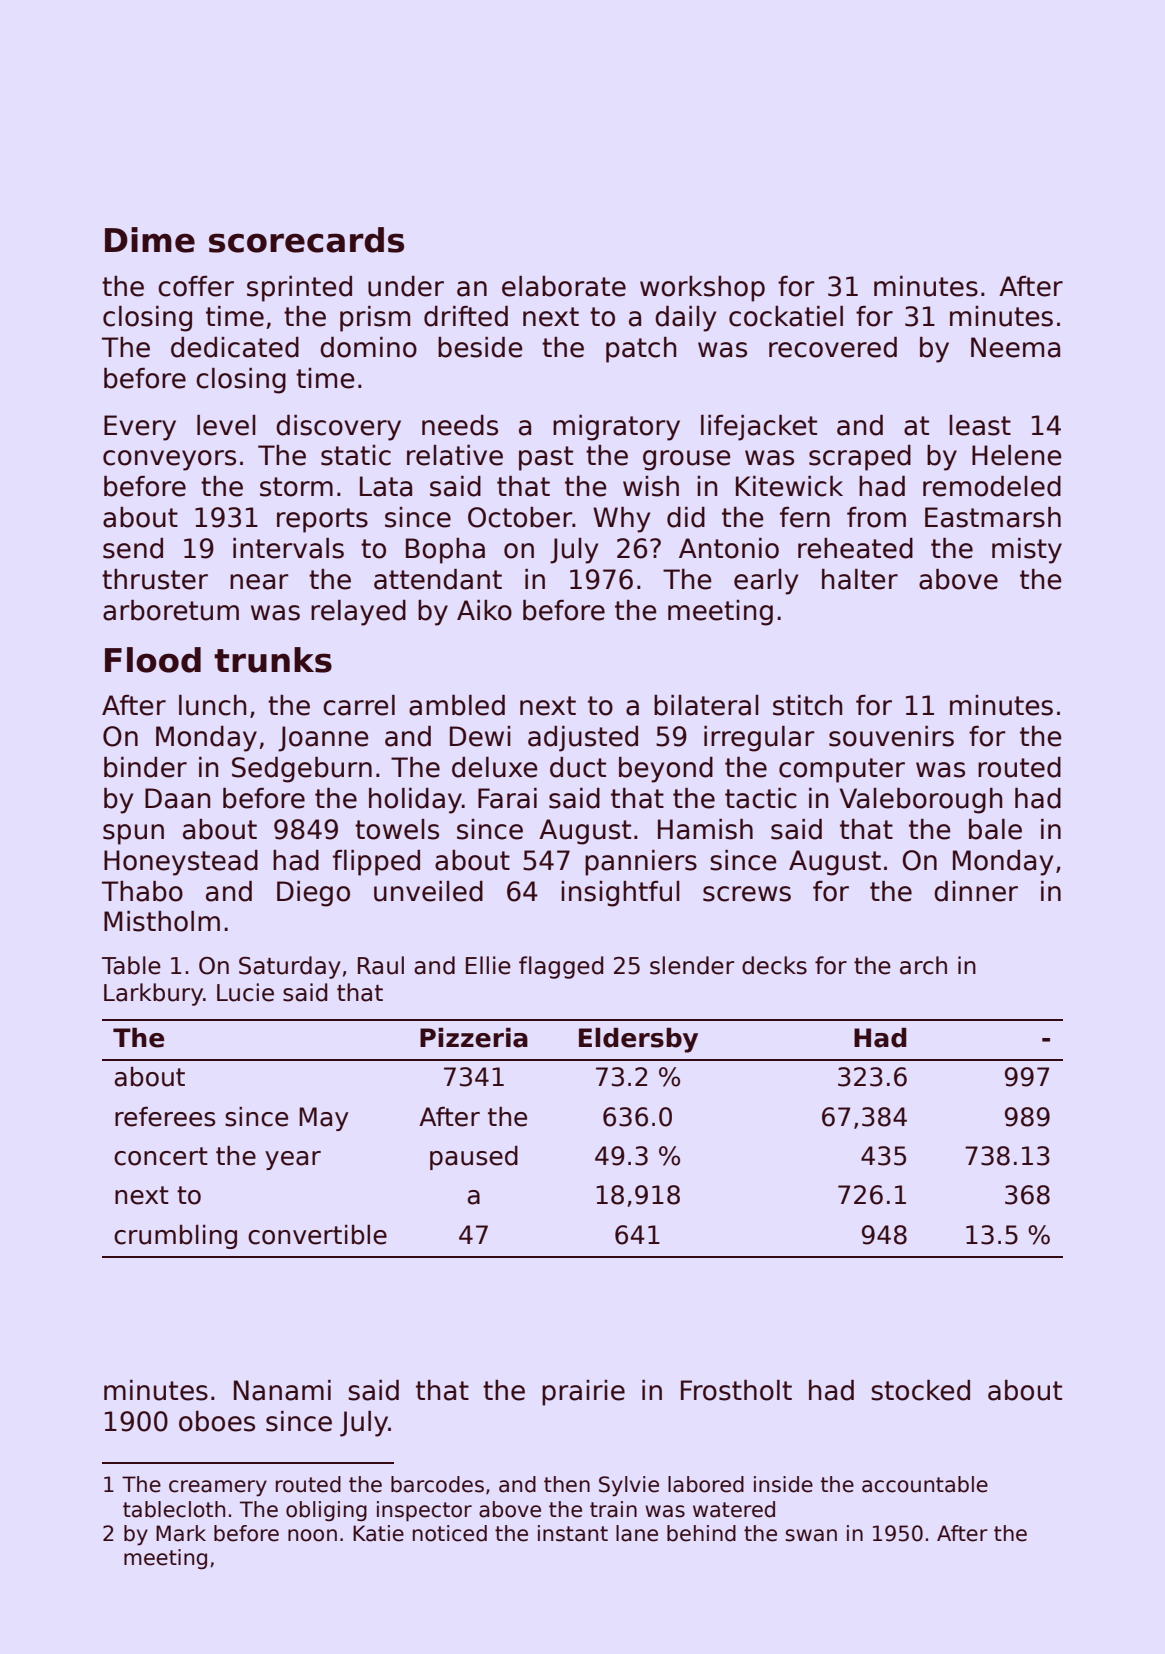  I want to click on insightful, so click(620, 894).
